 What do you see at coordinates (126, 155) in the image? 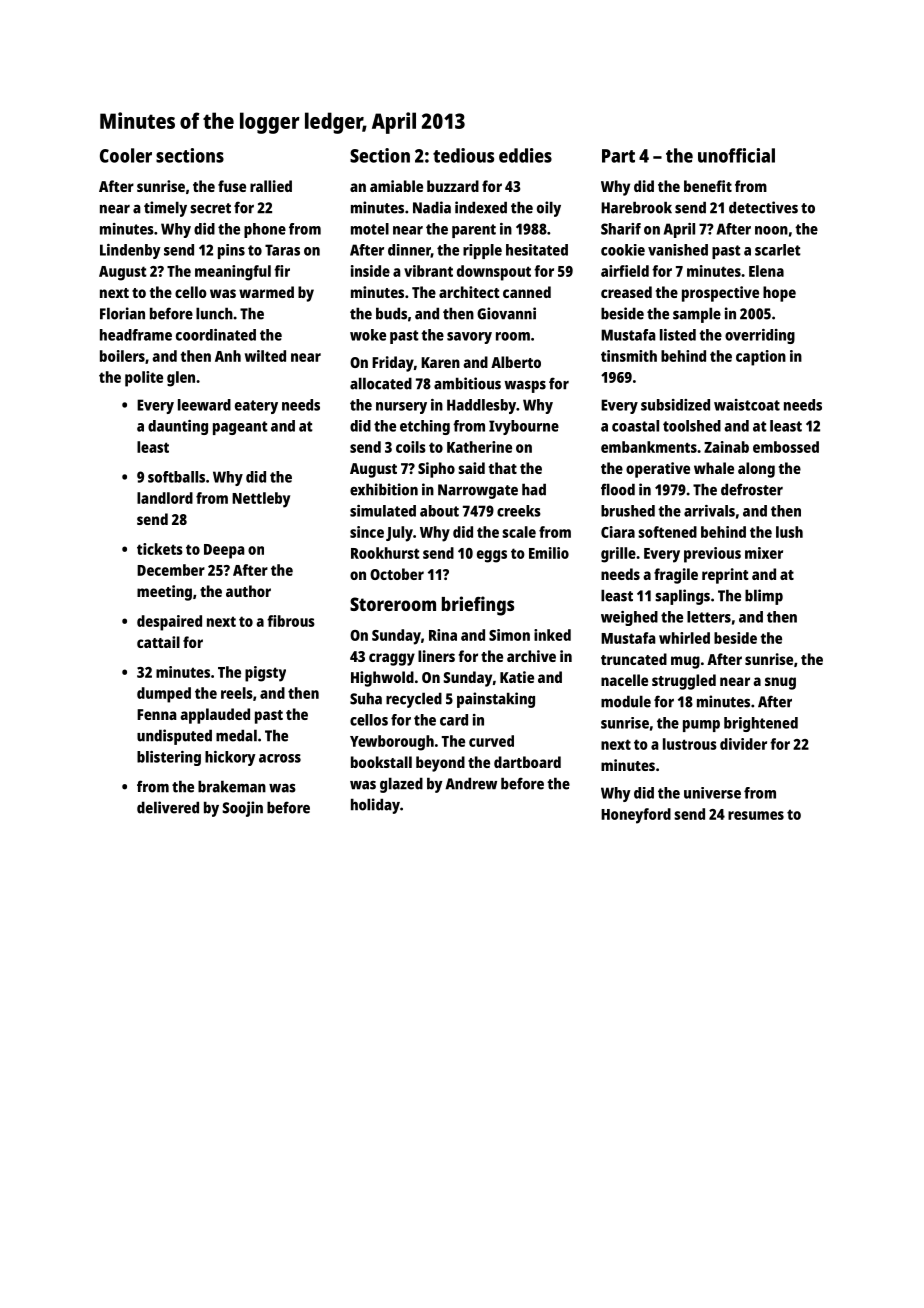
I see `Cooler` at bounding box center [126, 155].
